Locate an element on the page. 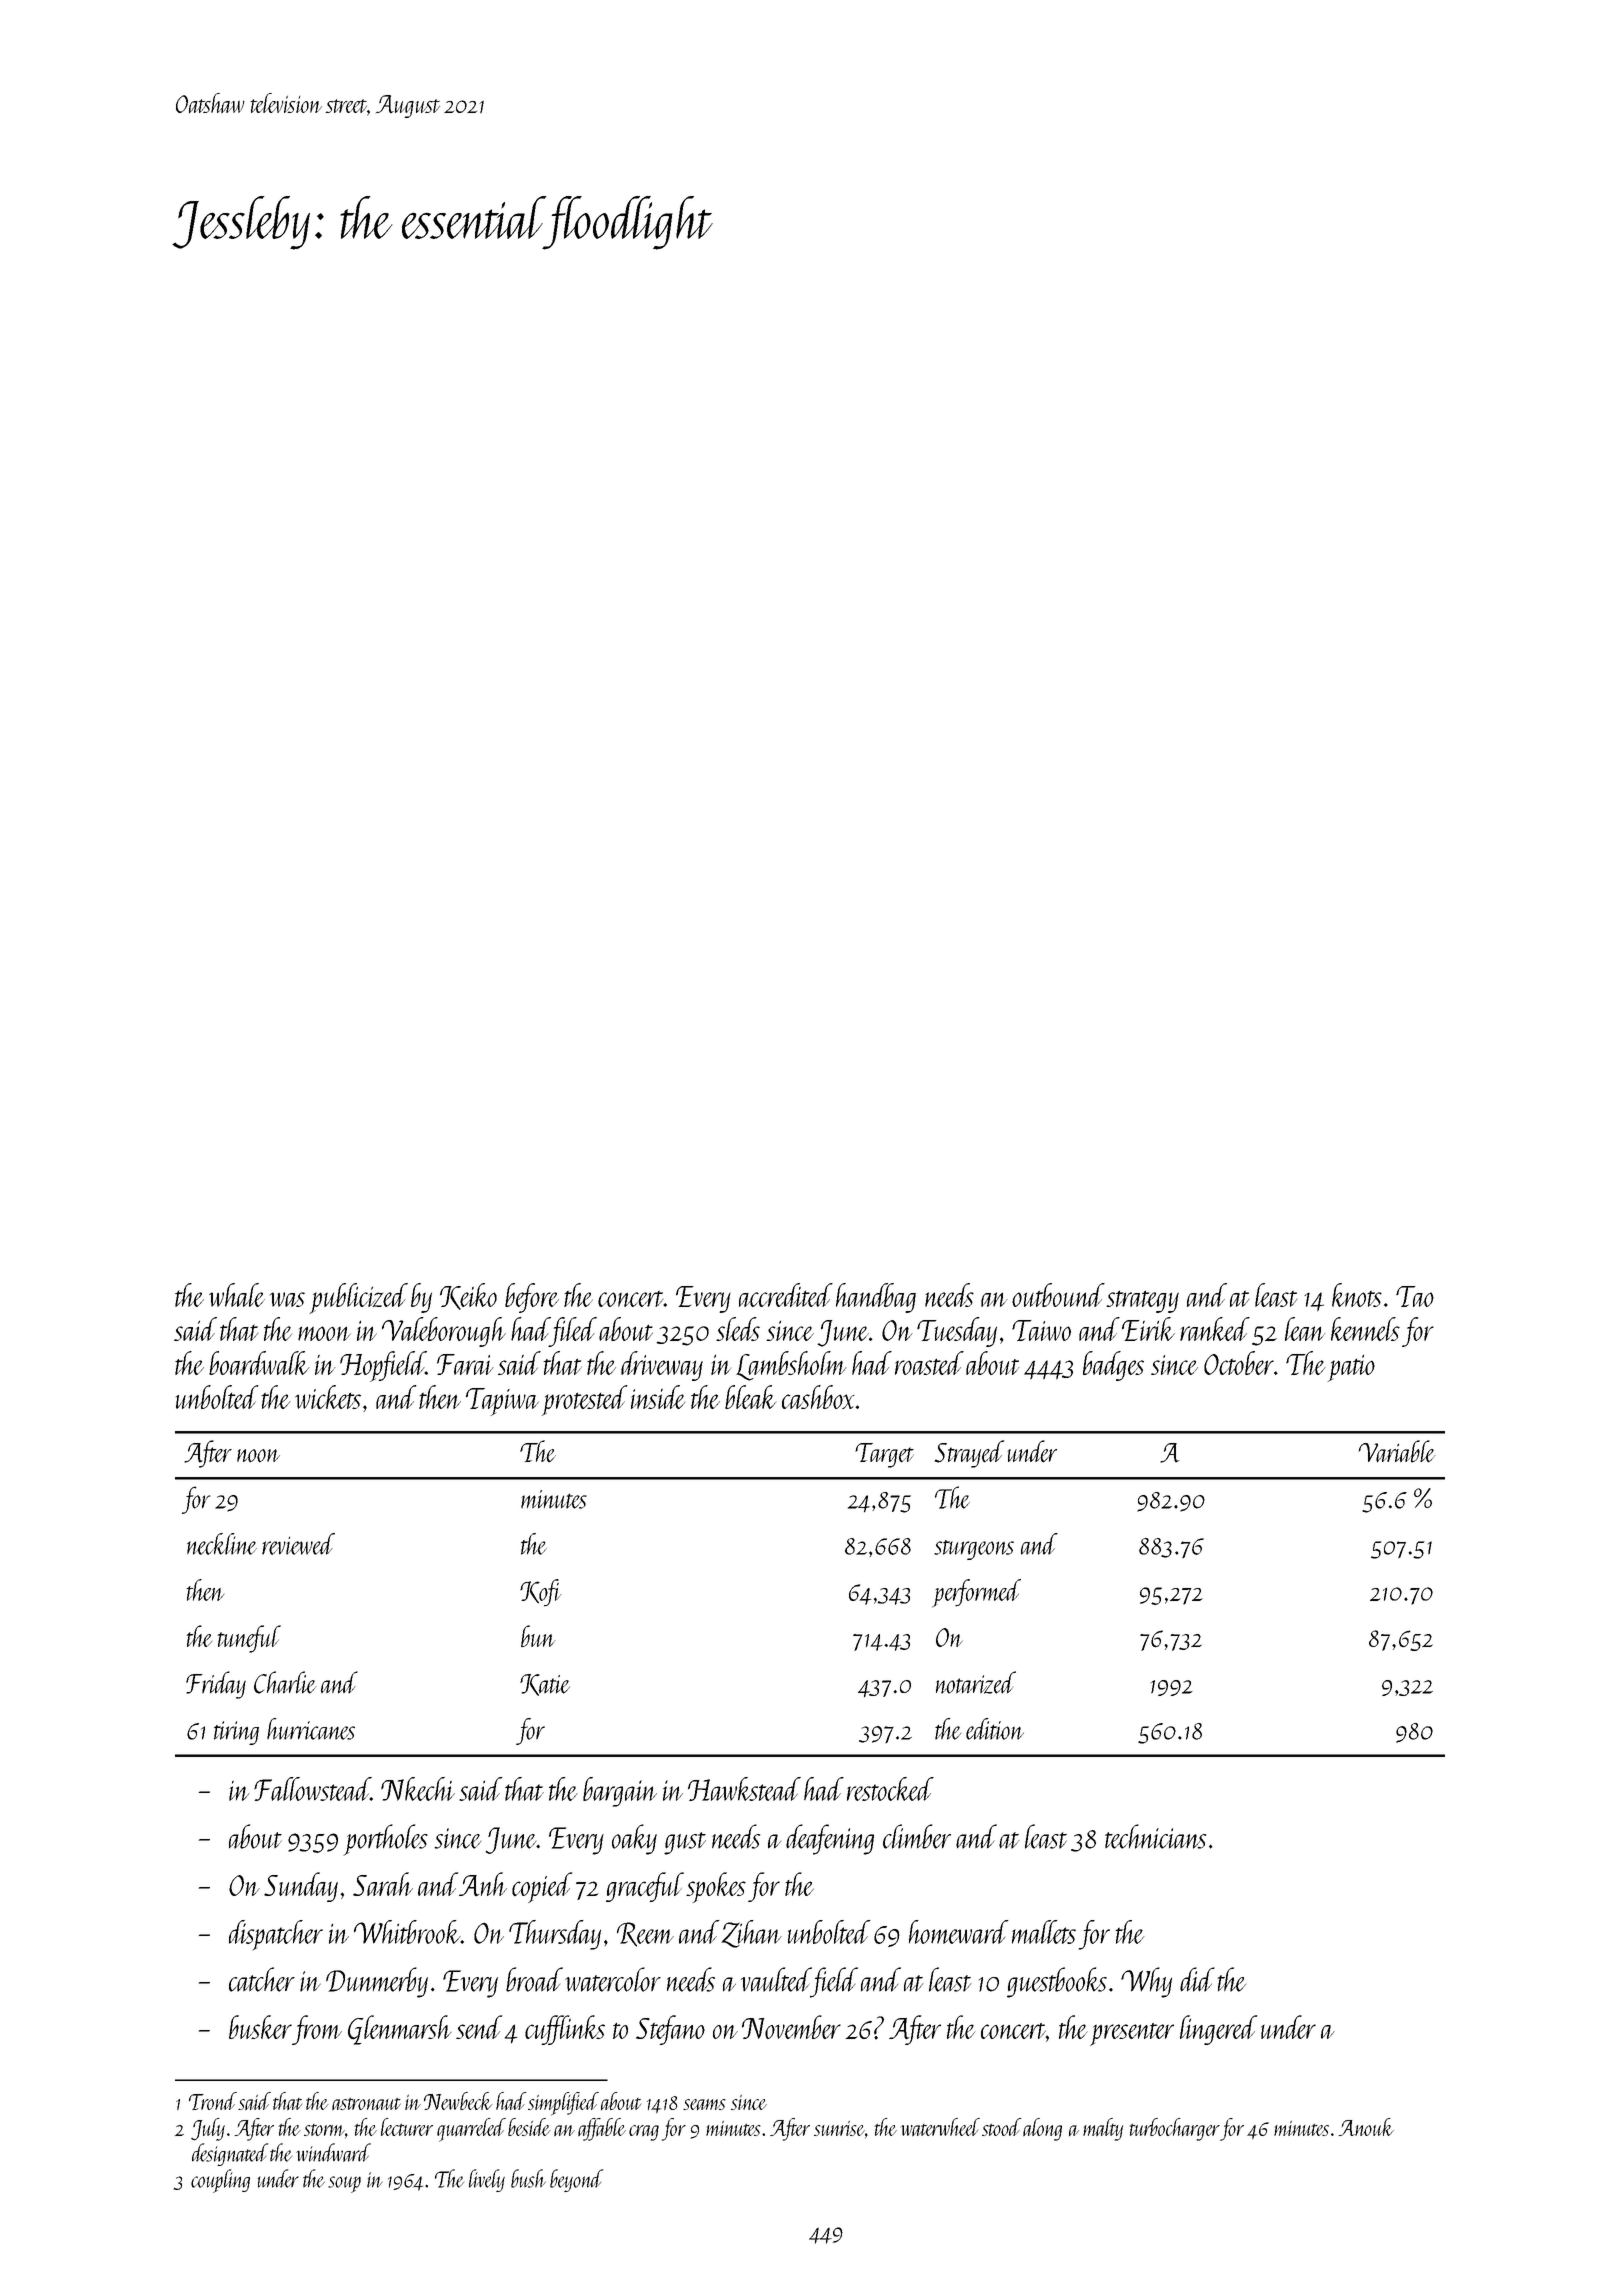 The width and height of the page is (1620, 2292). handbag is located at coordinates (876, 1298).
